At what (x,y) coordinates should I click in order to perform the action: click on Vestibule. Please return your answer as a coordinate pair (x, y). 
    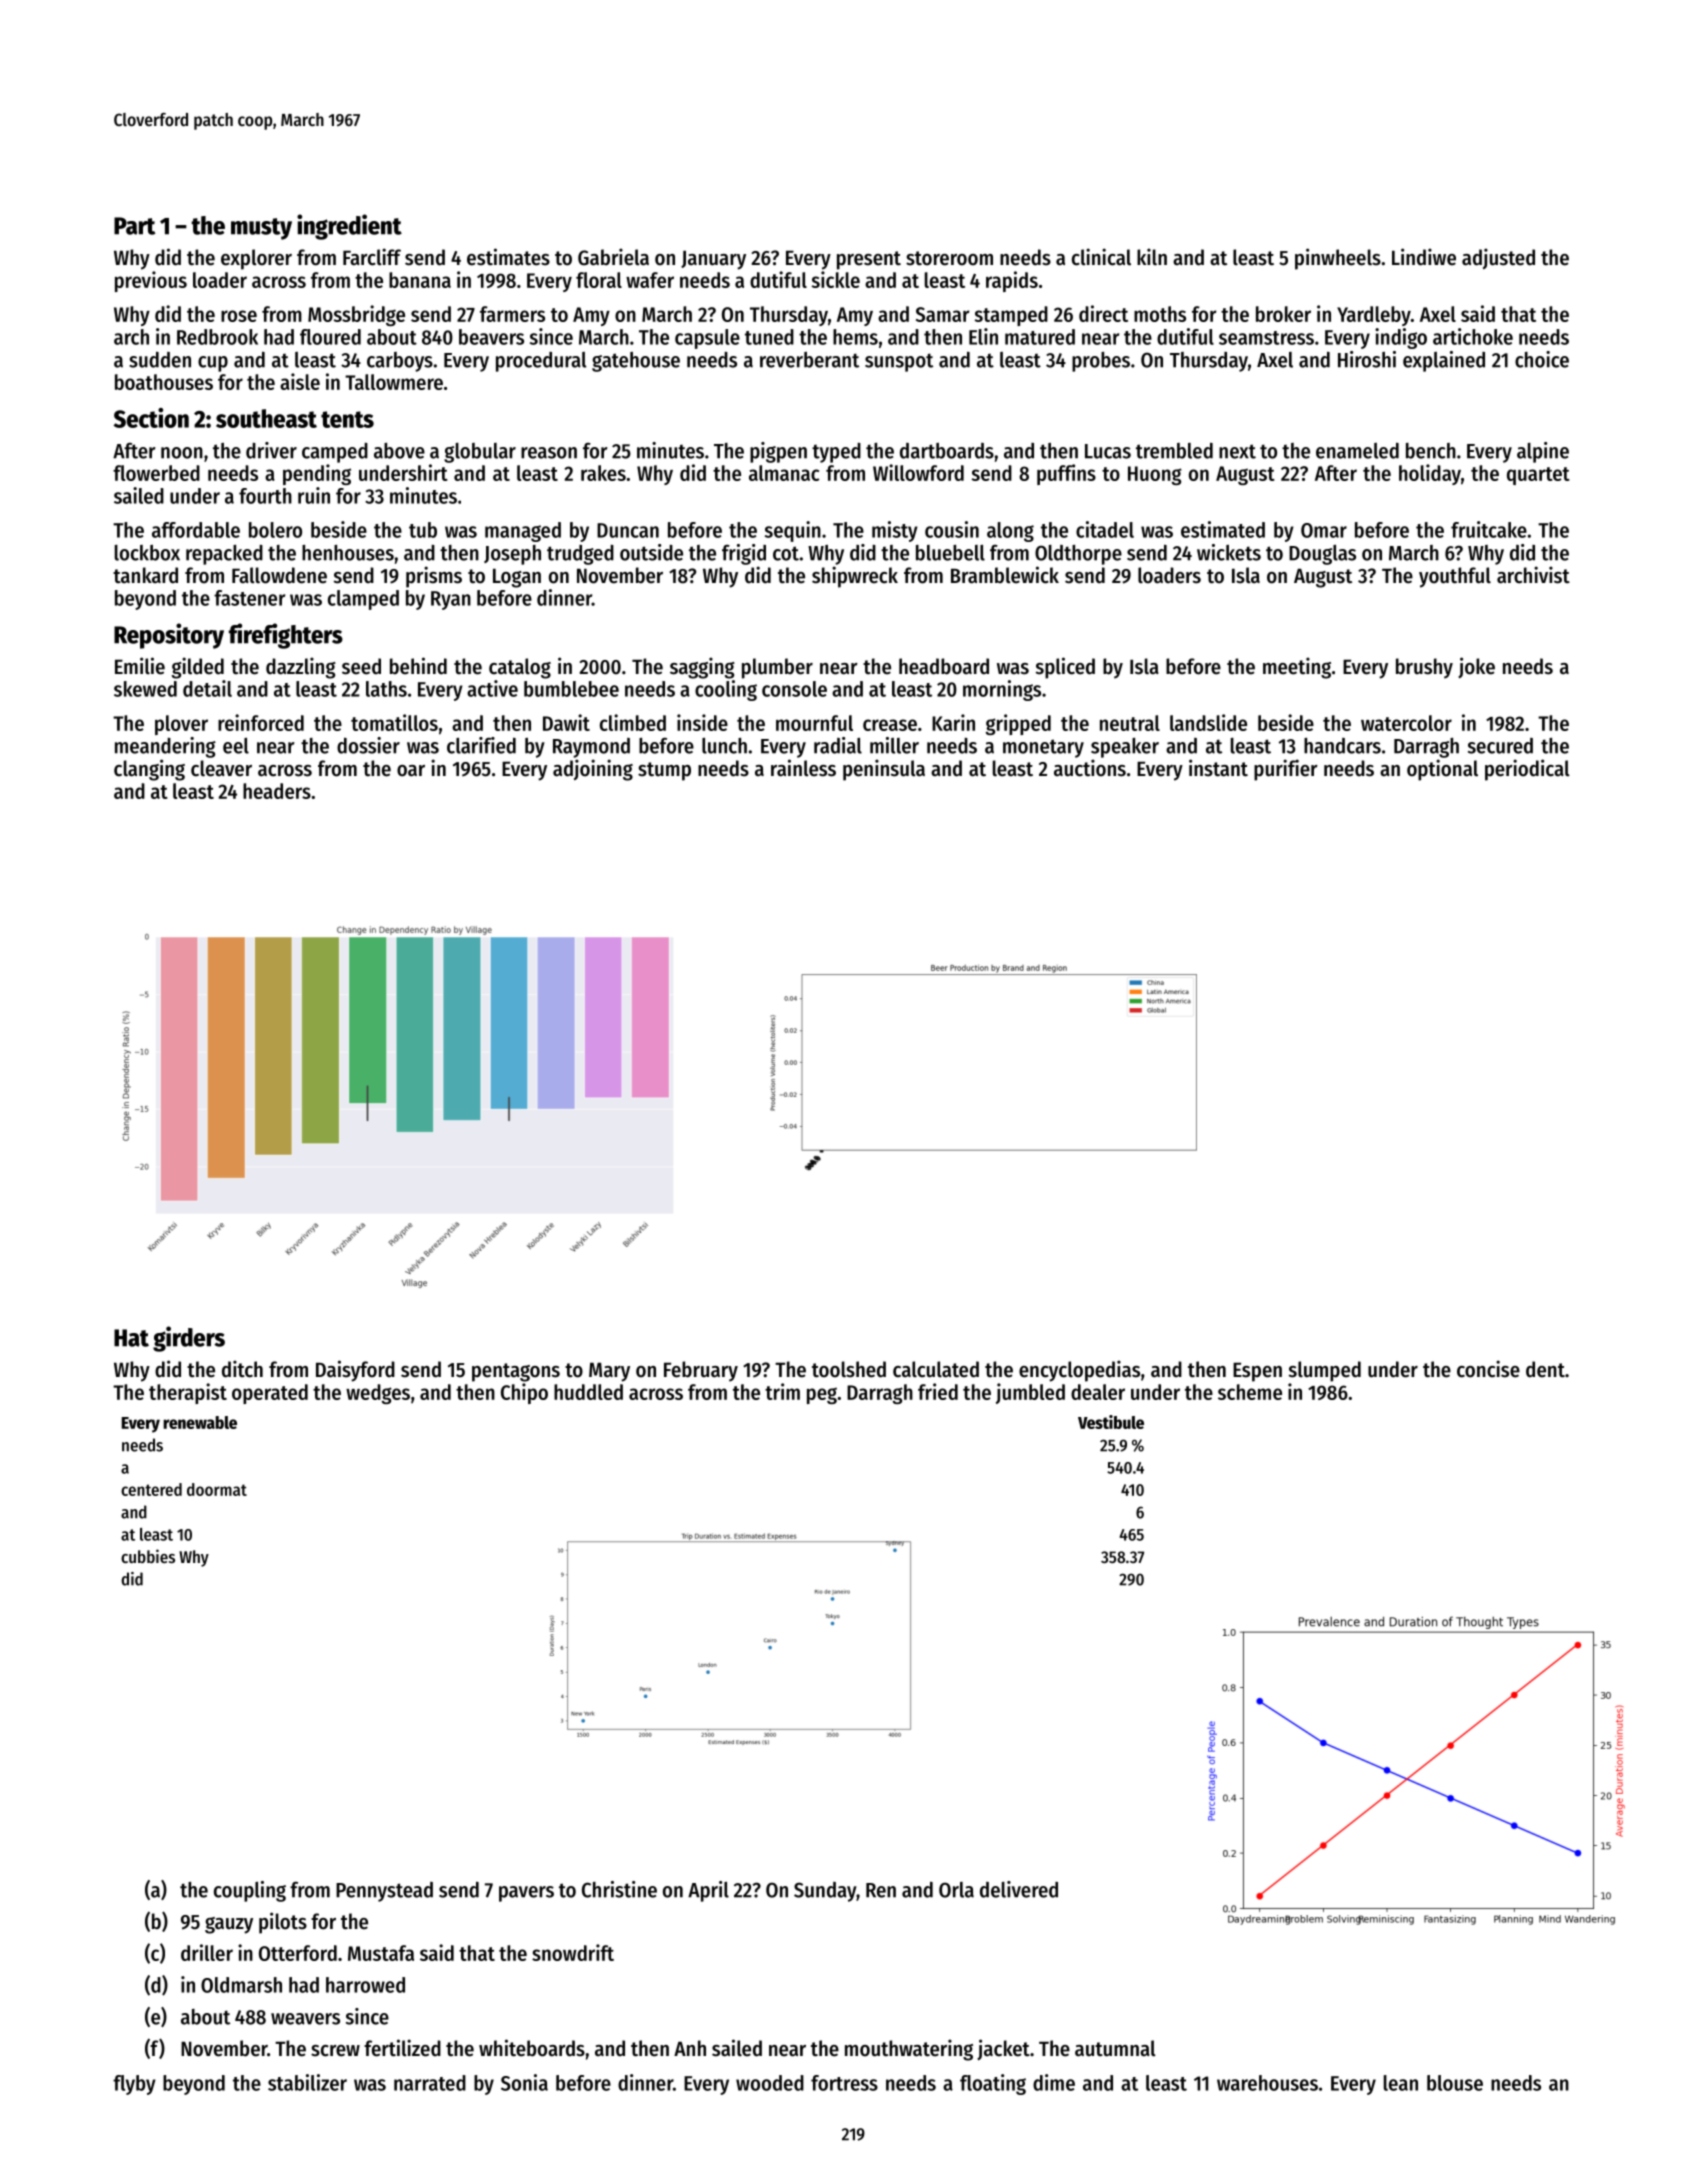
    Looking at the image, I should click on (1111, 1422).
